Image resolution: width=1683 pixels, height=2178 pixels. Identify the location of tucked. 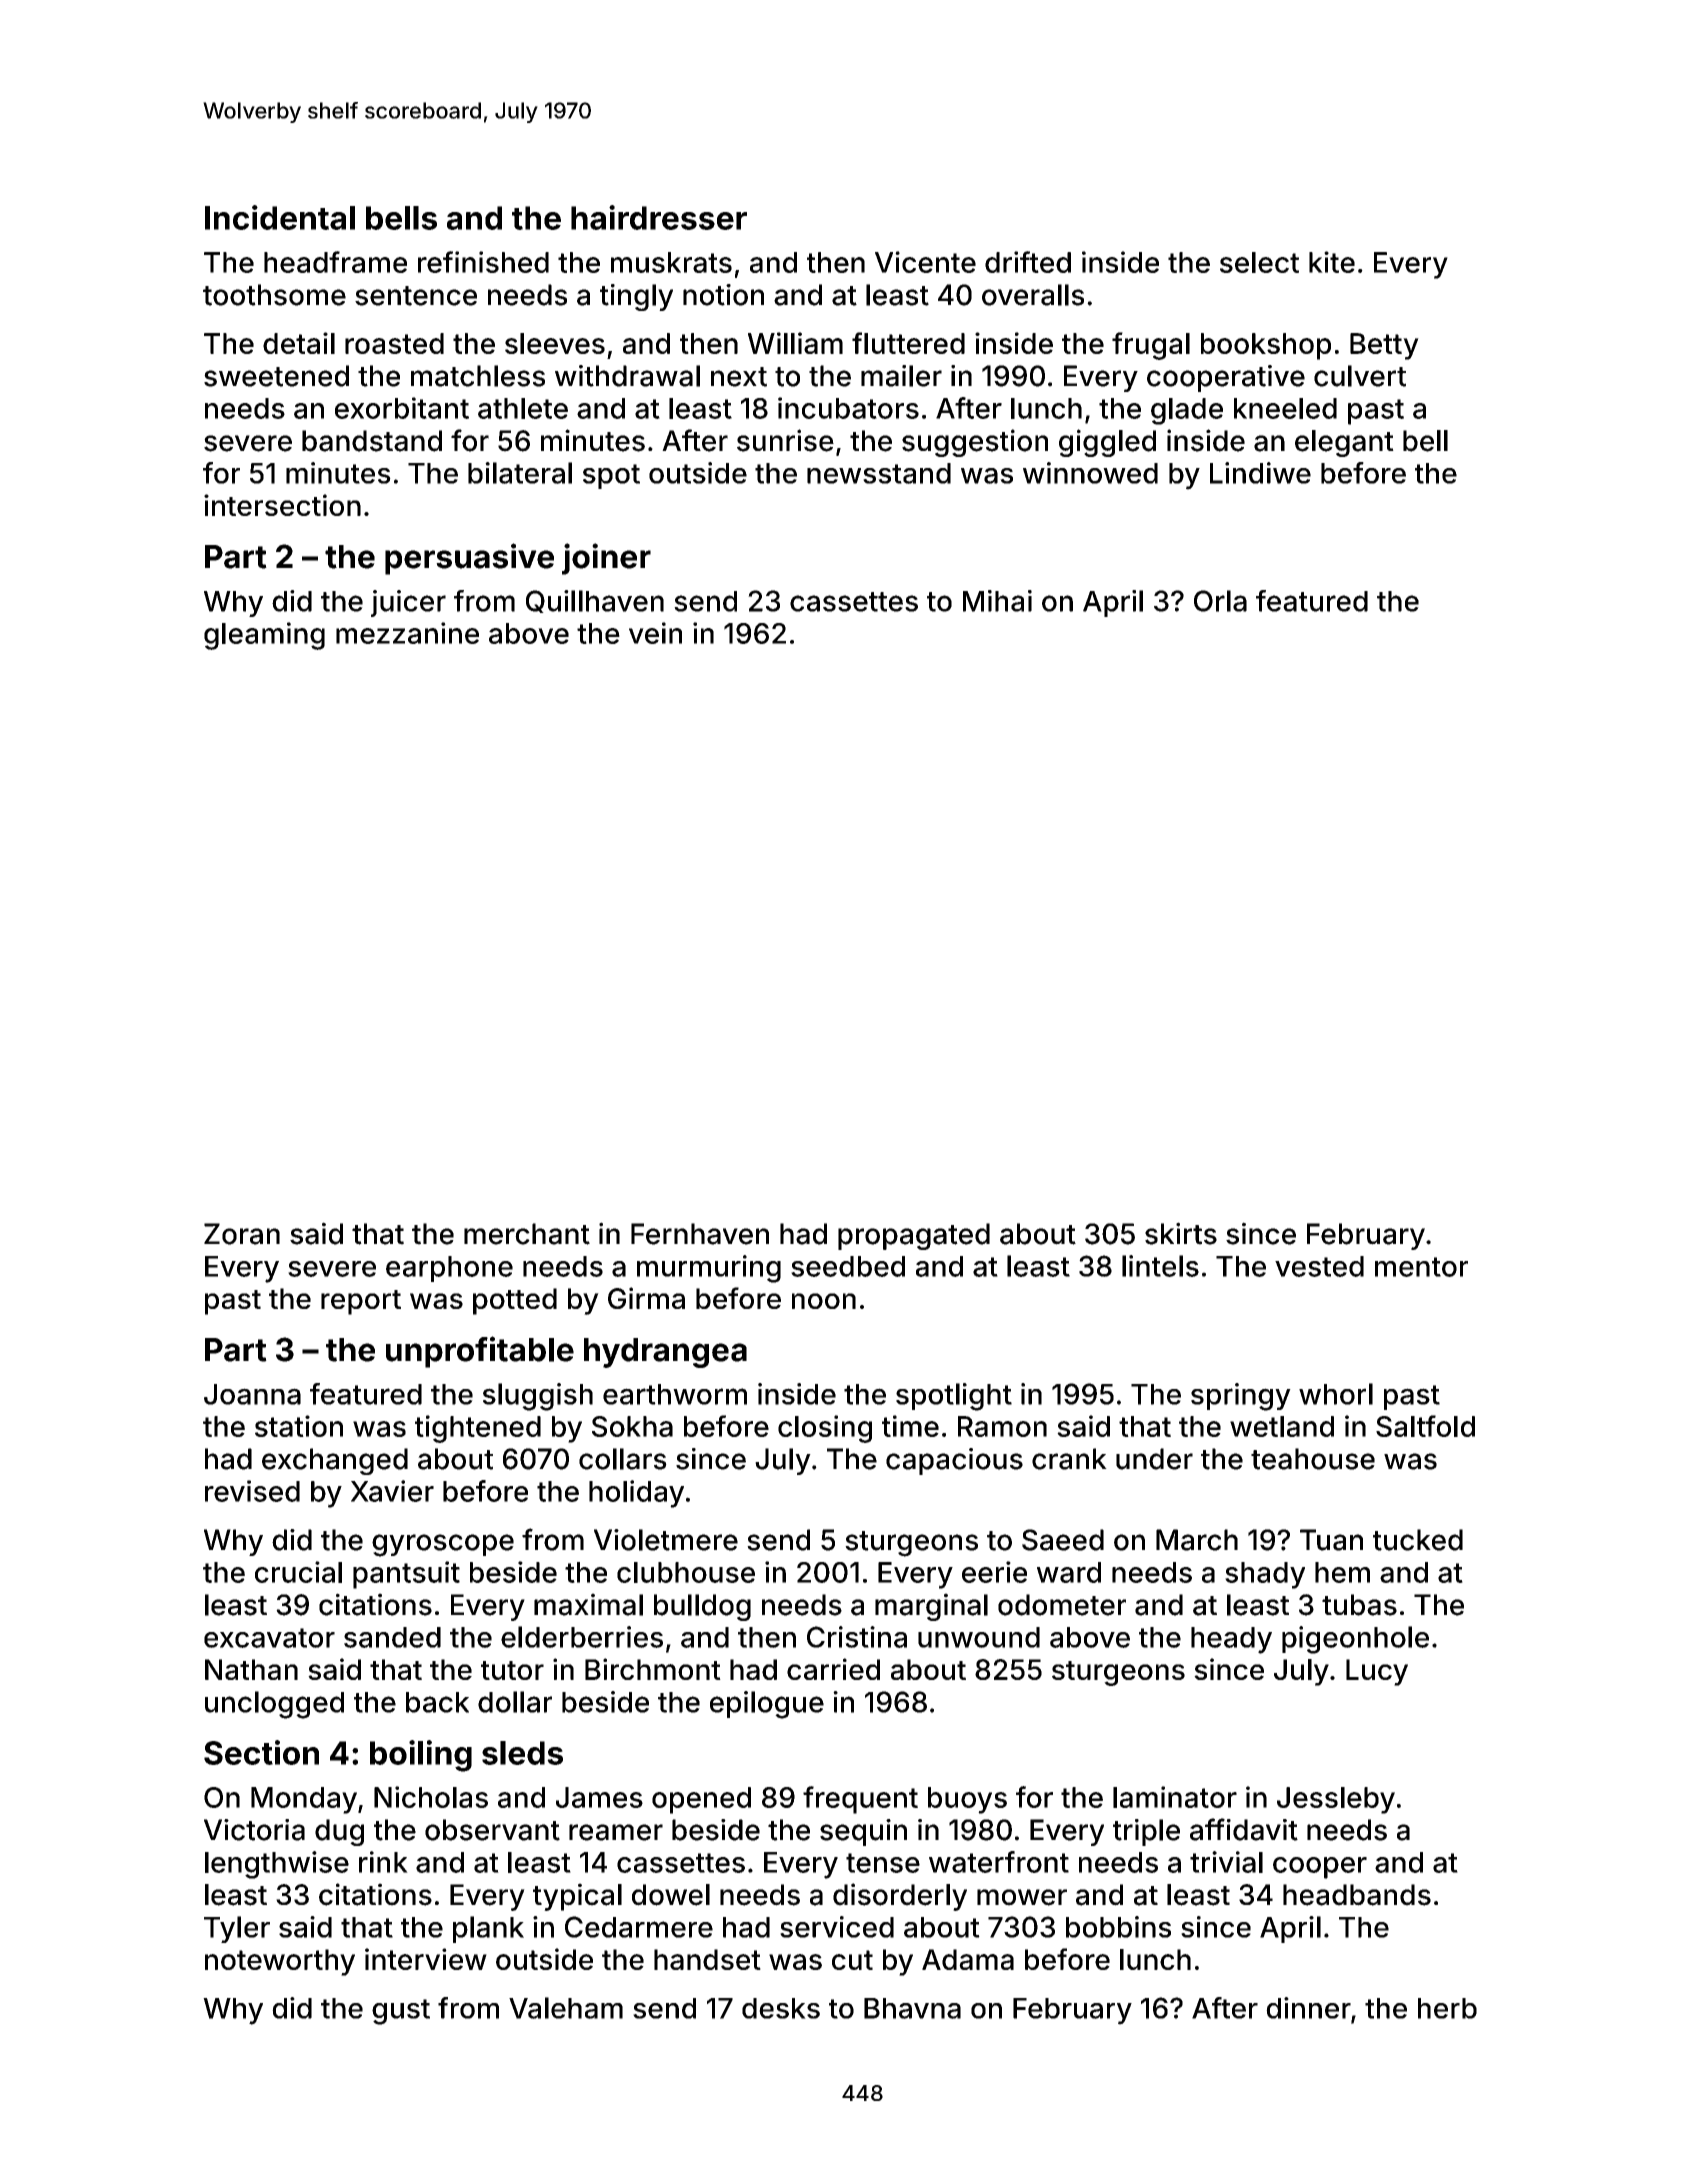
(1418, 1540).
